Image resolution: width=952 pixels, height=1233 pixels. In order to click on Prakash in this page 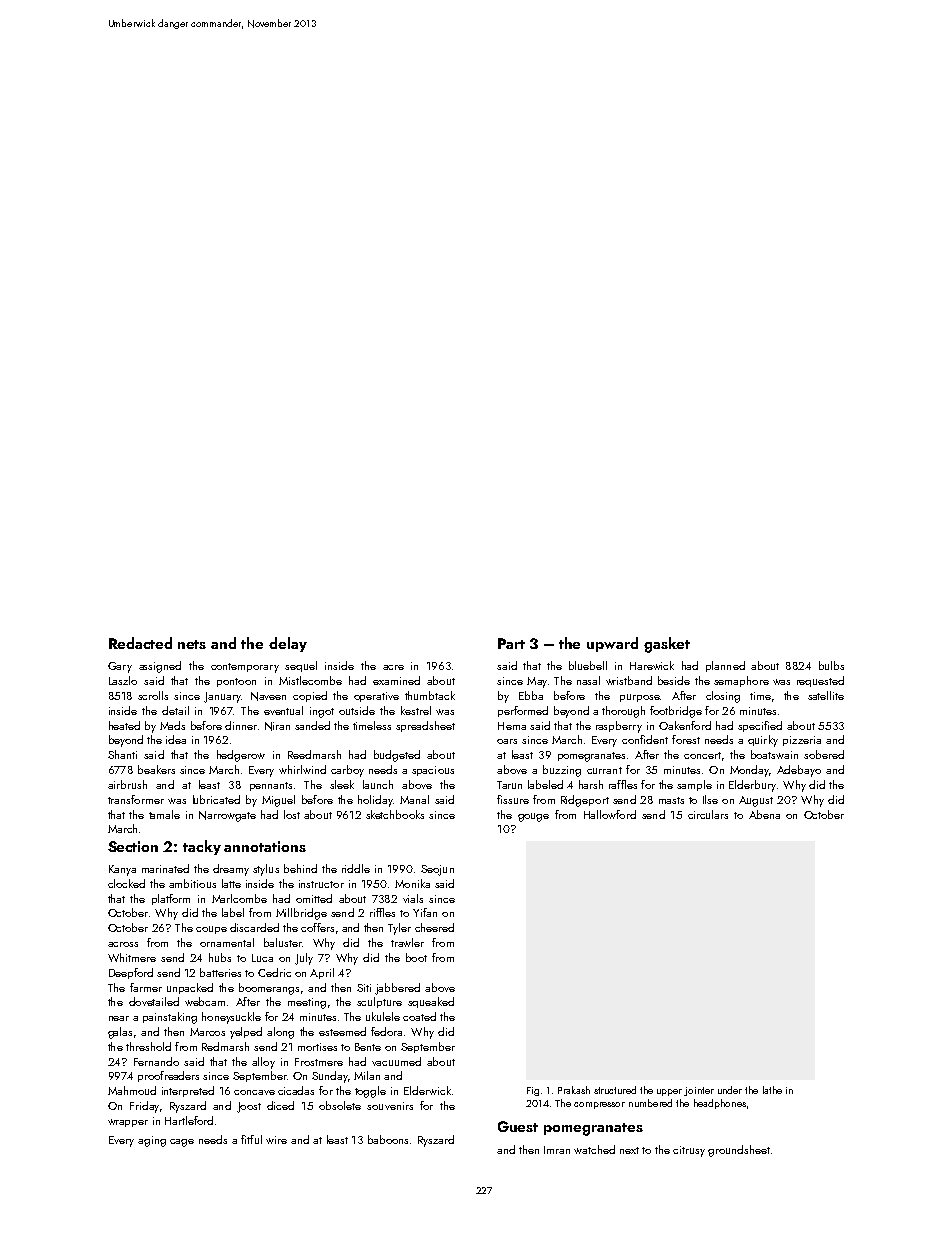, I will do `click(574, 1090)`.
